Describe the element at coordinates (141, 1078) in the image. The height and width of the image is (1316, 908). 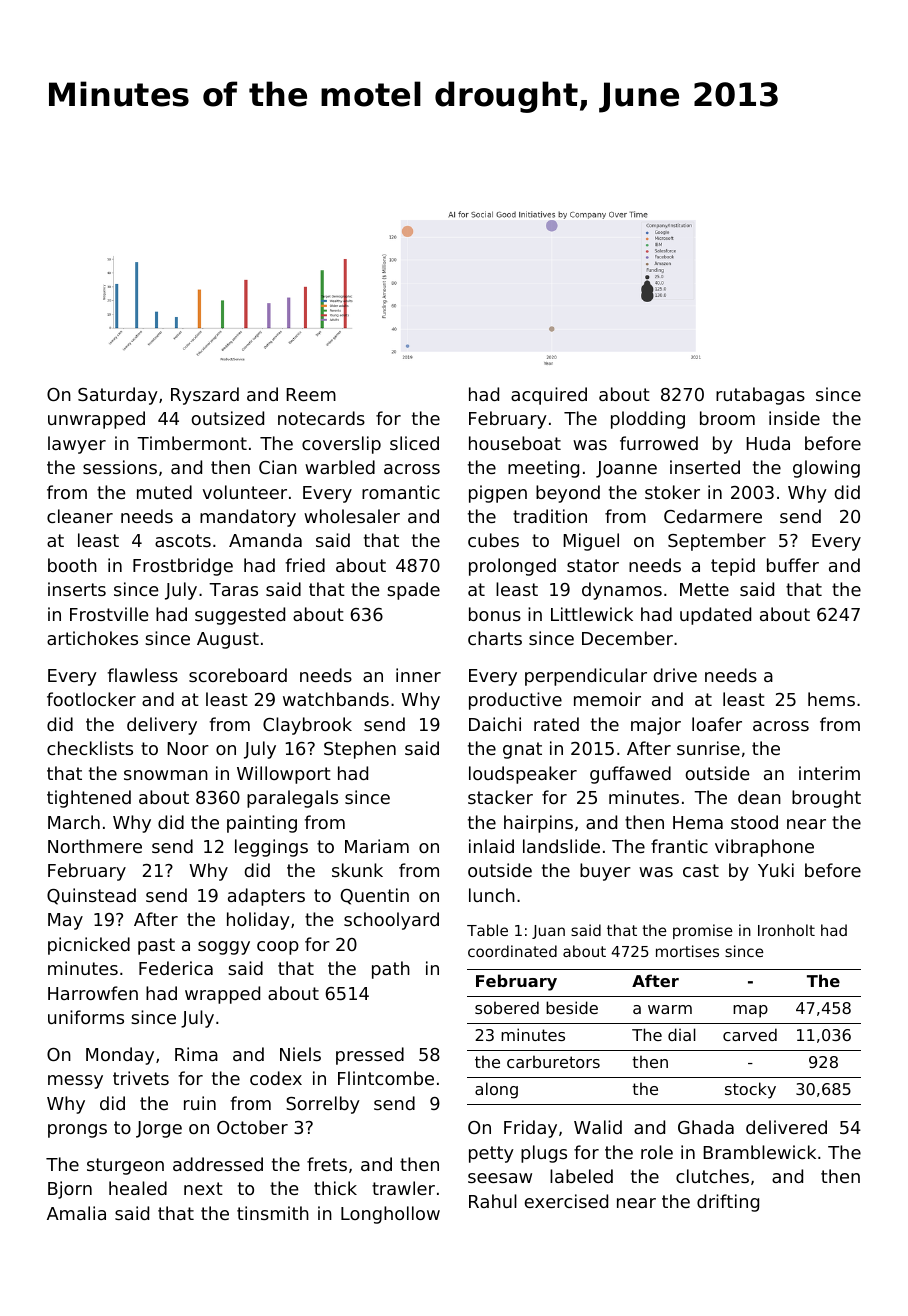
I see `trivets` at that location.
